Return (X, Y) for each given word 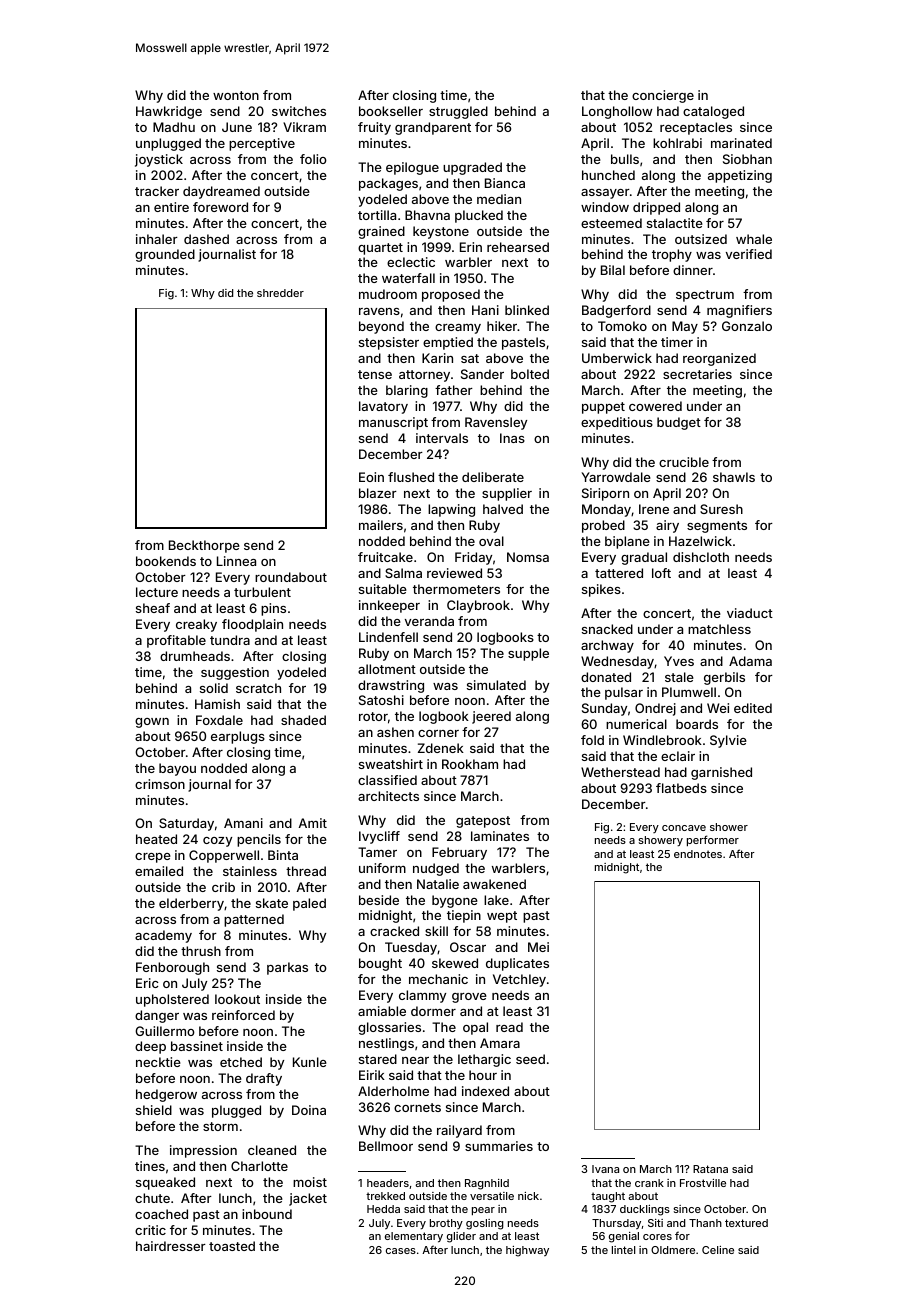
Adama (750, 661)
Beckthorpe (204, 546)
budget (679, 423)
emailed (159, 871)
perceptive (262, 144)
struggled (458, 112)
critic (150, 1230)
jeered (491, 717)
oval (491, 541)
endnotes (698, 854)
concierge (663, 96)
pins (273, 609)
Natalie (438, 884)
